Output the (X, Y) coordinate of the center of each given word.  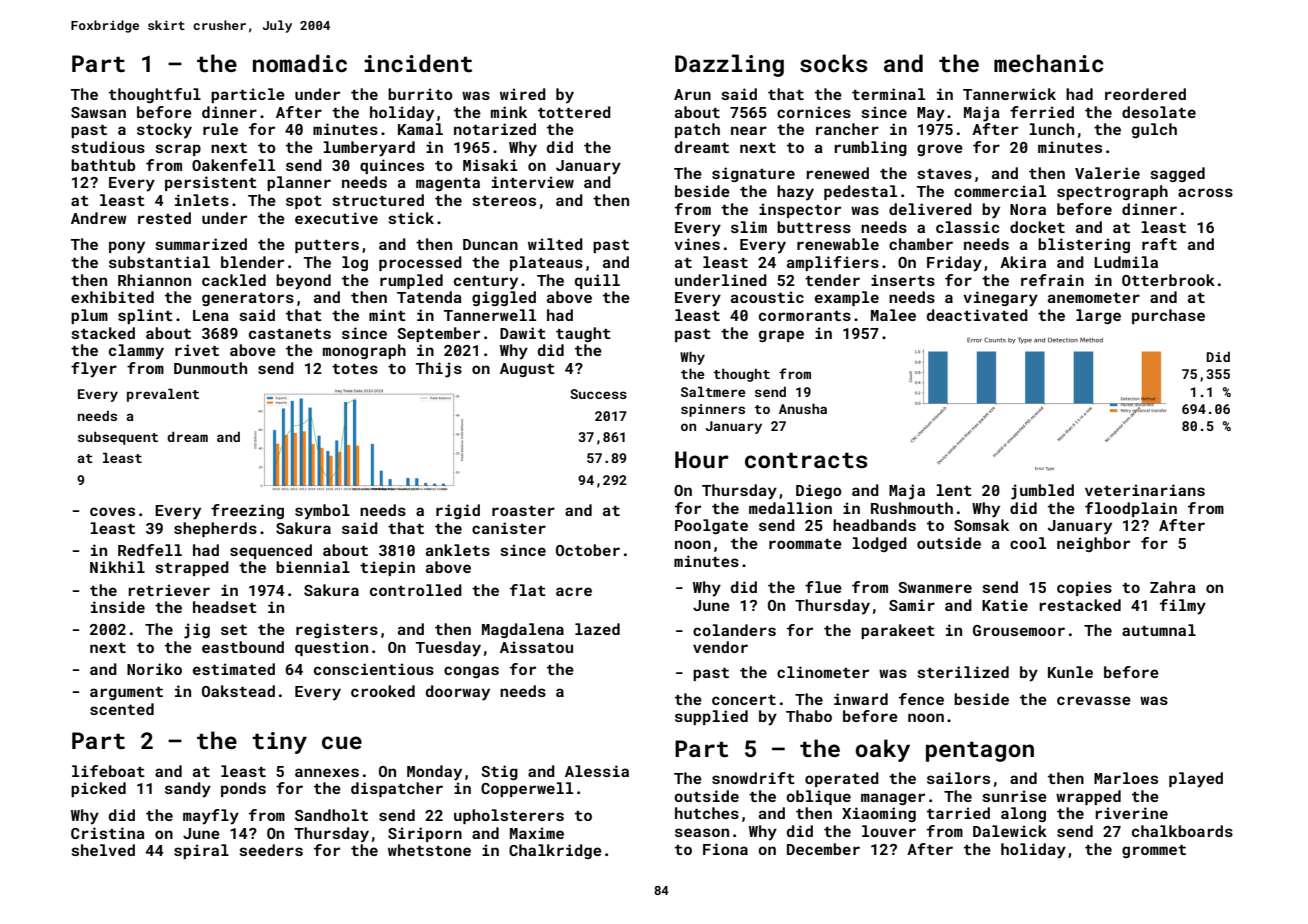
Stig (499, 772)
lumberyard (369, 149)
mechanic (1049, 63)
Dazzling (729, 65)
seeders (271, 850)
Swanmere (935, 587)
